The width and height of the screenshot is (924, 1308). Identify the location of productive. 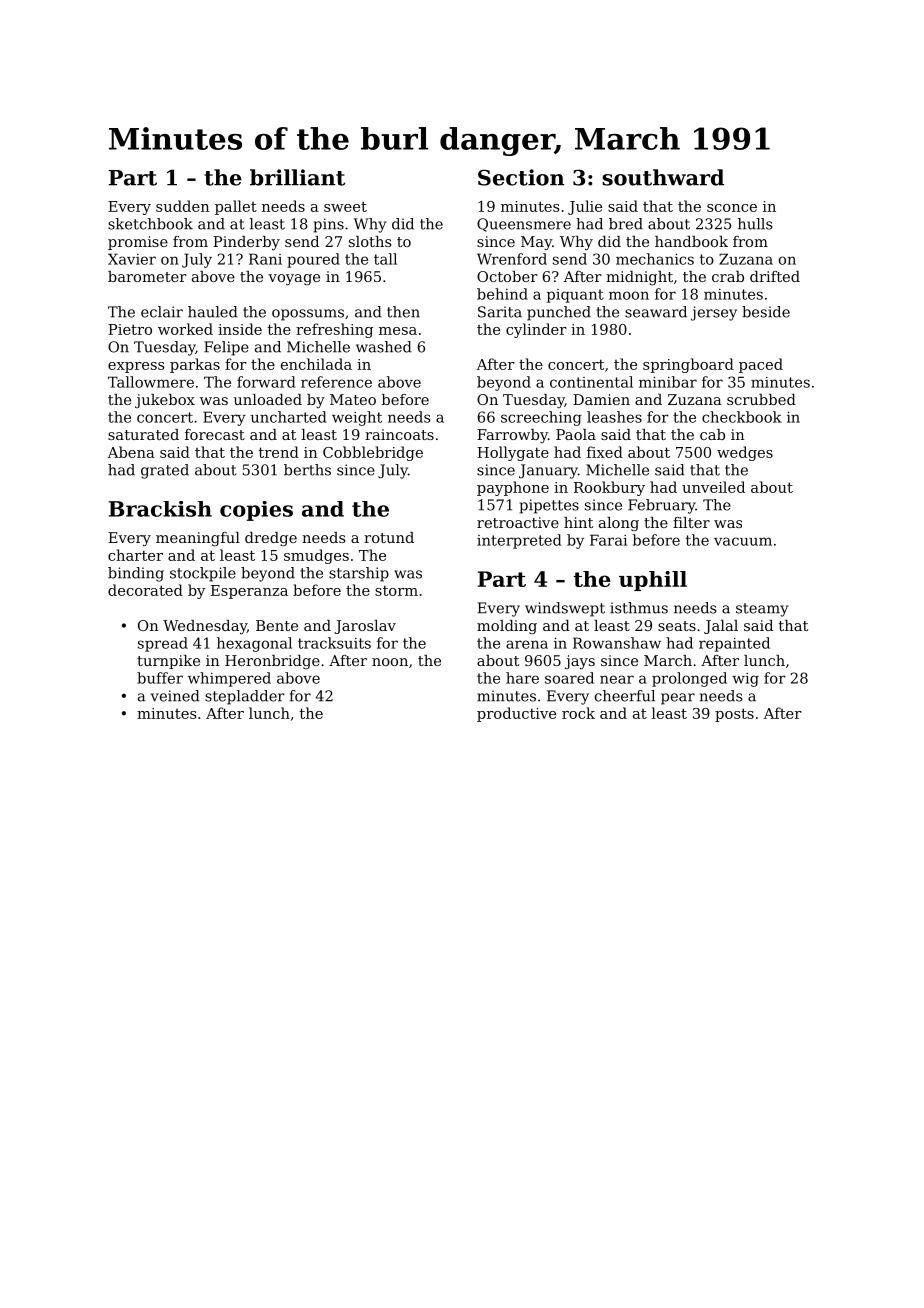
(516, 714).
